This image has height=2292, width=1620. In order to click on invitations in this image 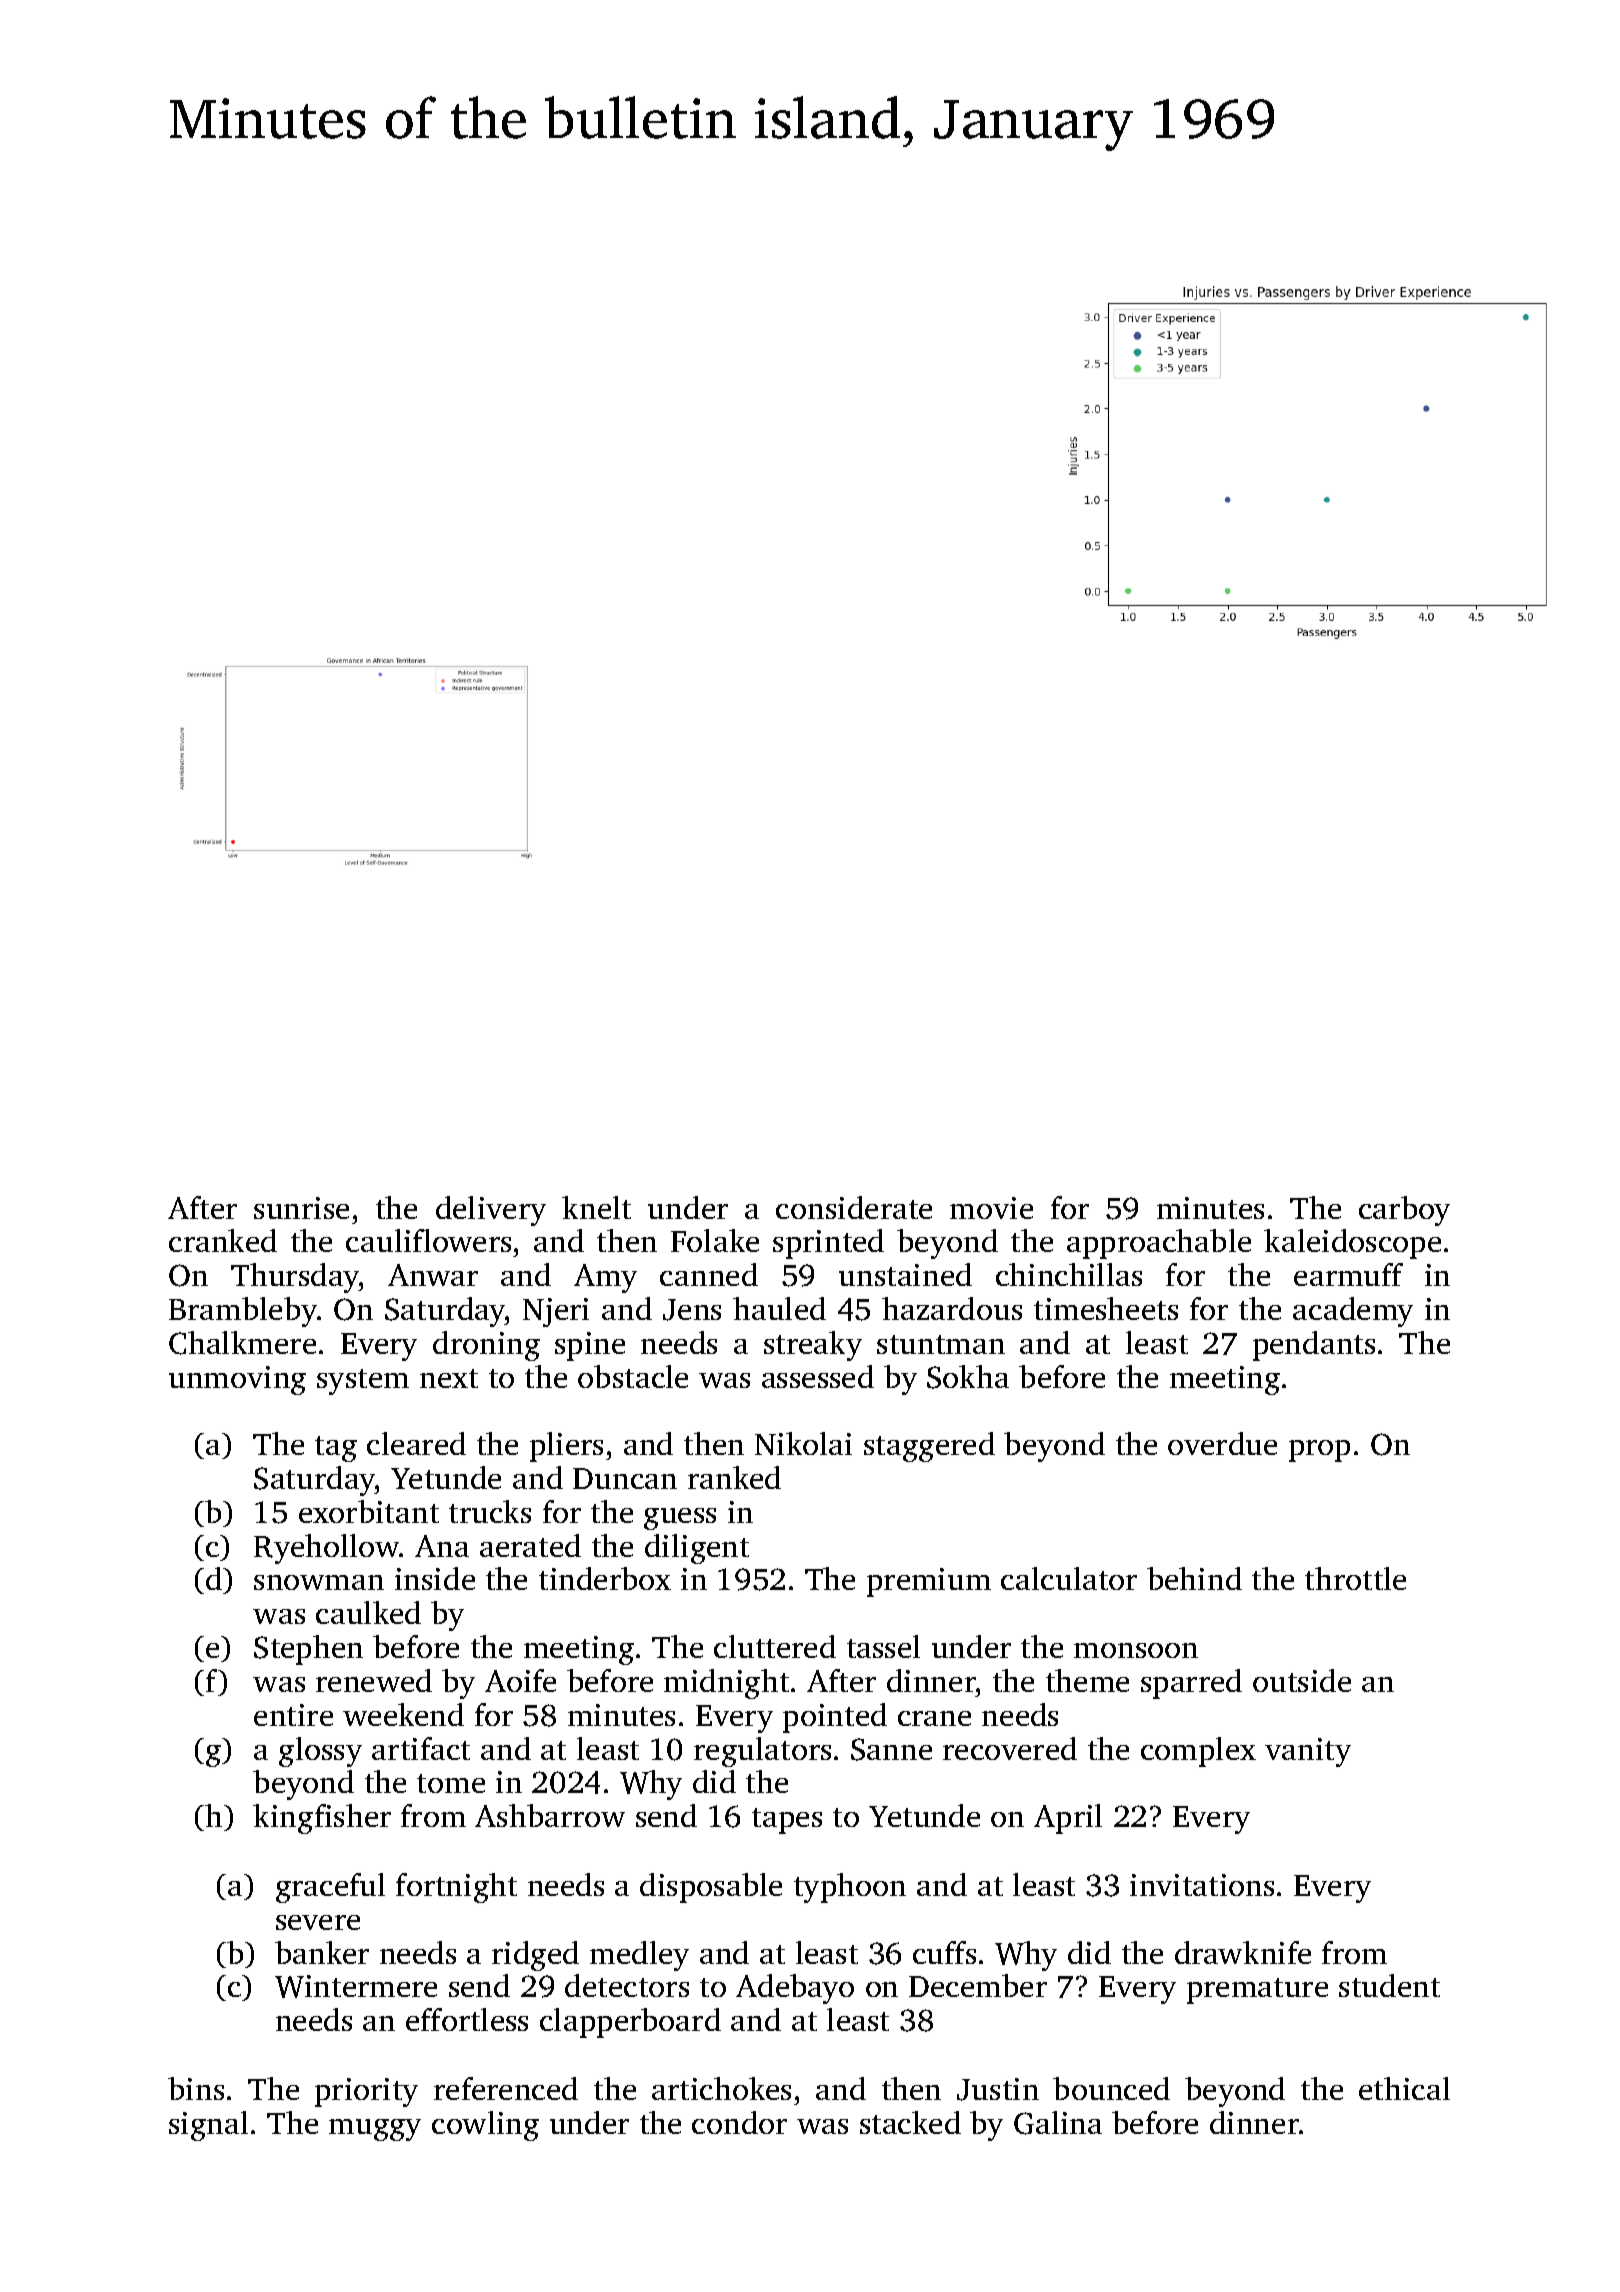, I will do `click(1202, 1885)`.
